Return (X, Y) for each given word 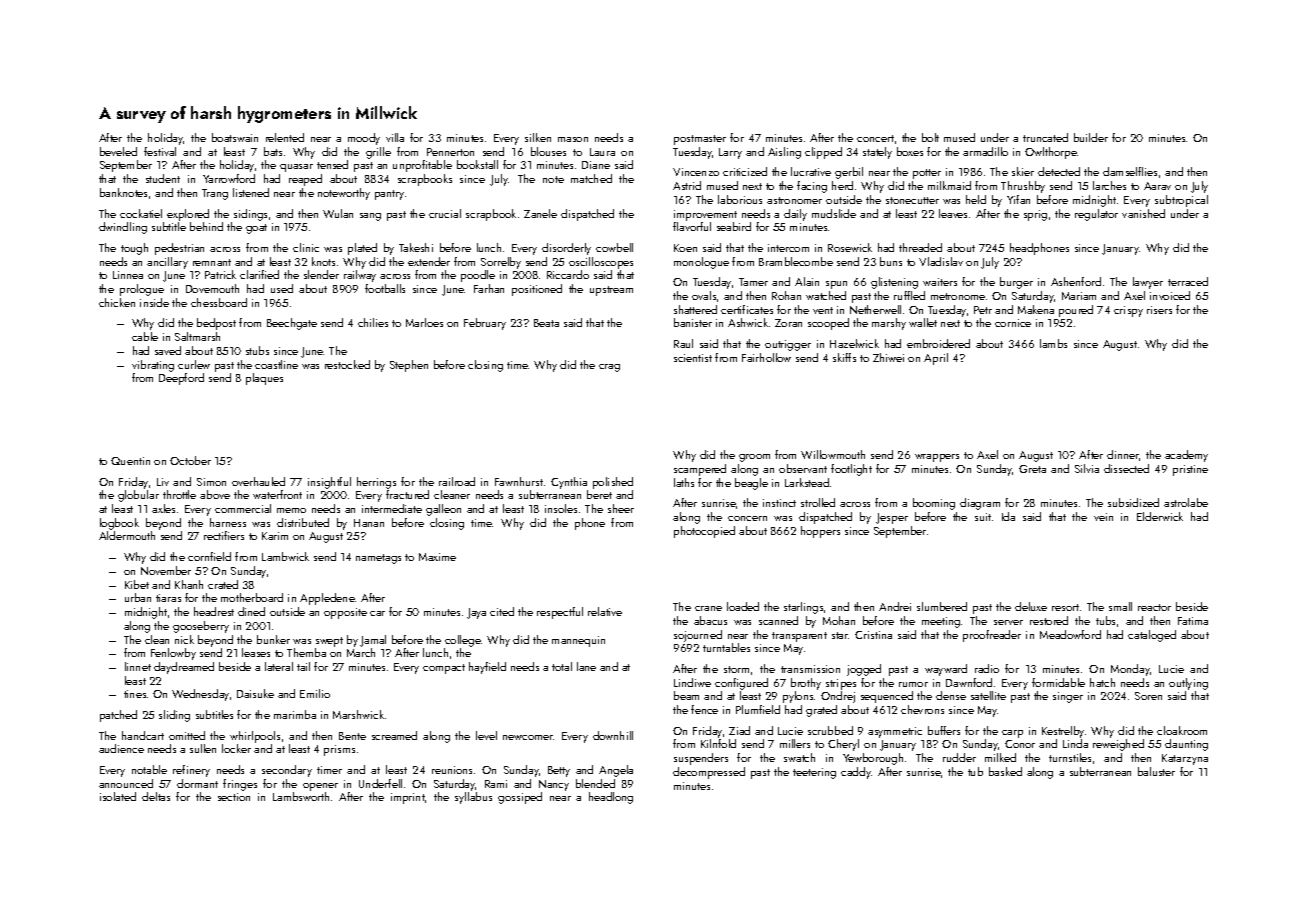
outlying (1188, 684)
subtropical (1181, 201)
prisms (339, 750)
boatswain (235, 137)
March (361, 652)
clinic (306, 247)
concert (875, 138)
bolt (930, 137)
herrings (376, 483)
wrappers (937, 458)
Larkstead (807, 482)
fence (704, 709)
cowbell (614, 247)
